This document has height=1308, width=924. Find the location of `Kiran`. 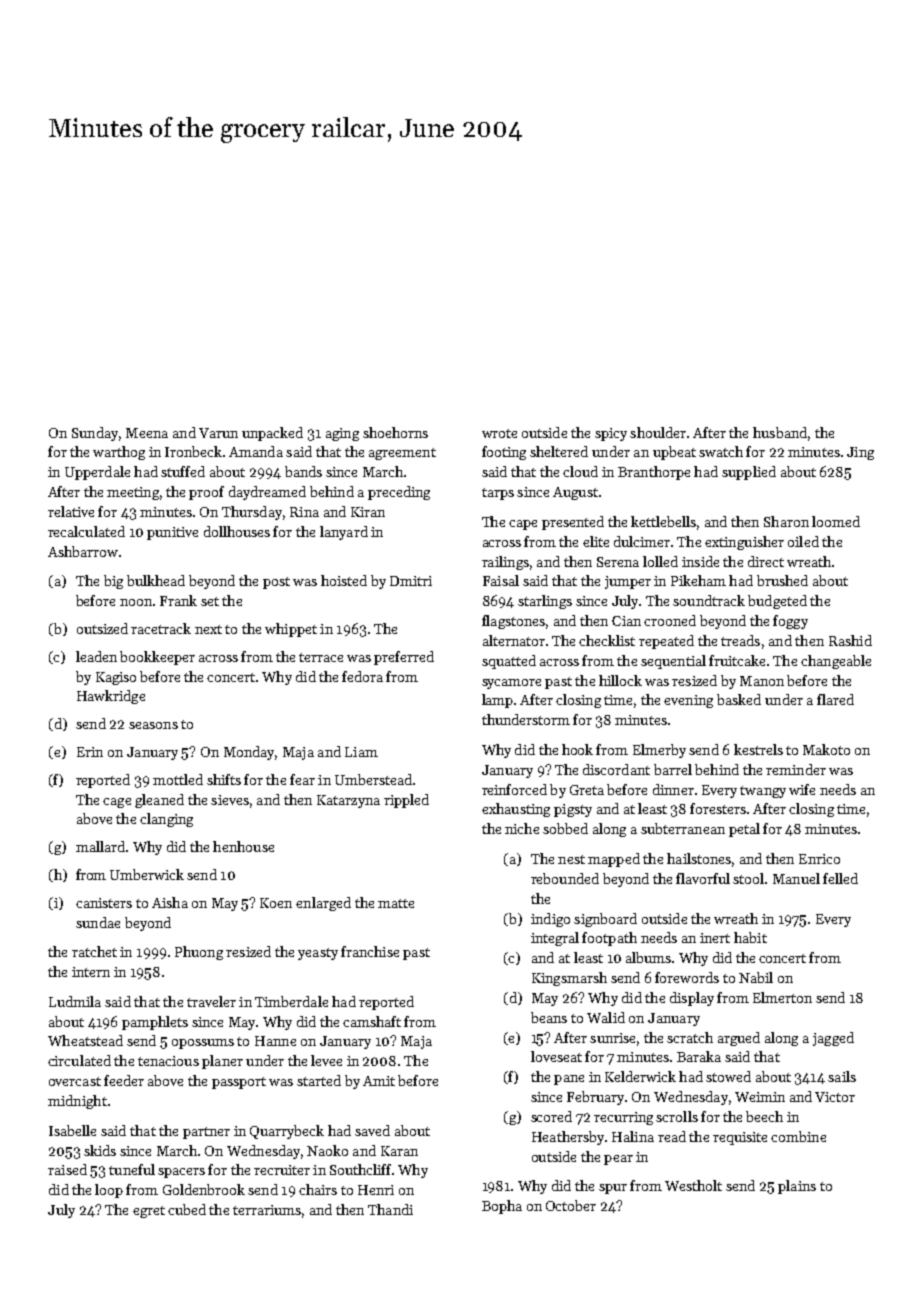

Kiran is located at coordinates (368, 512).
